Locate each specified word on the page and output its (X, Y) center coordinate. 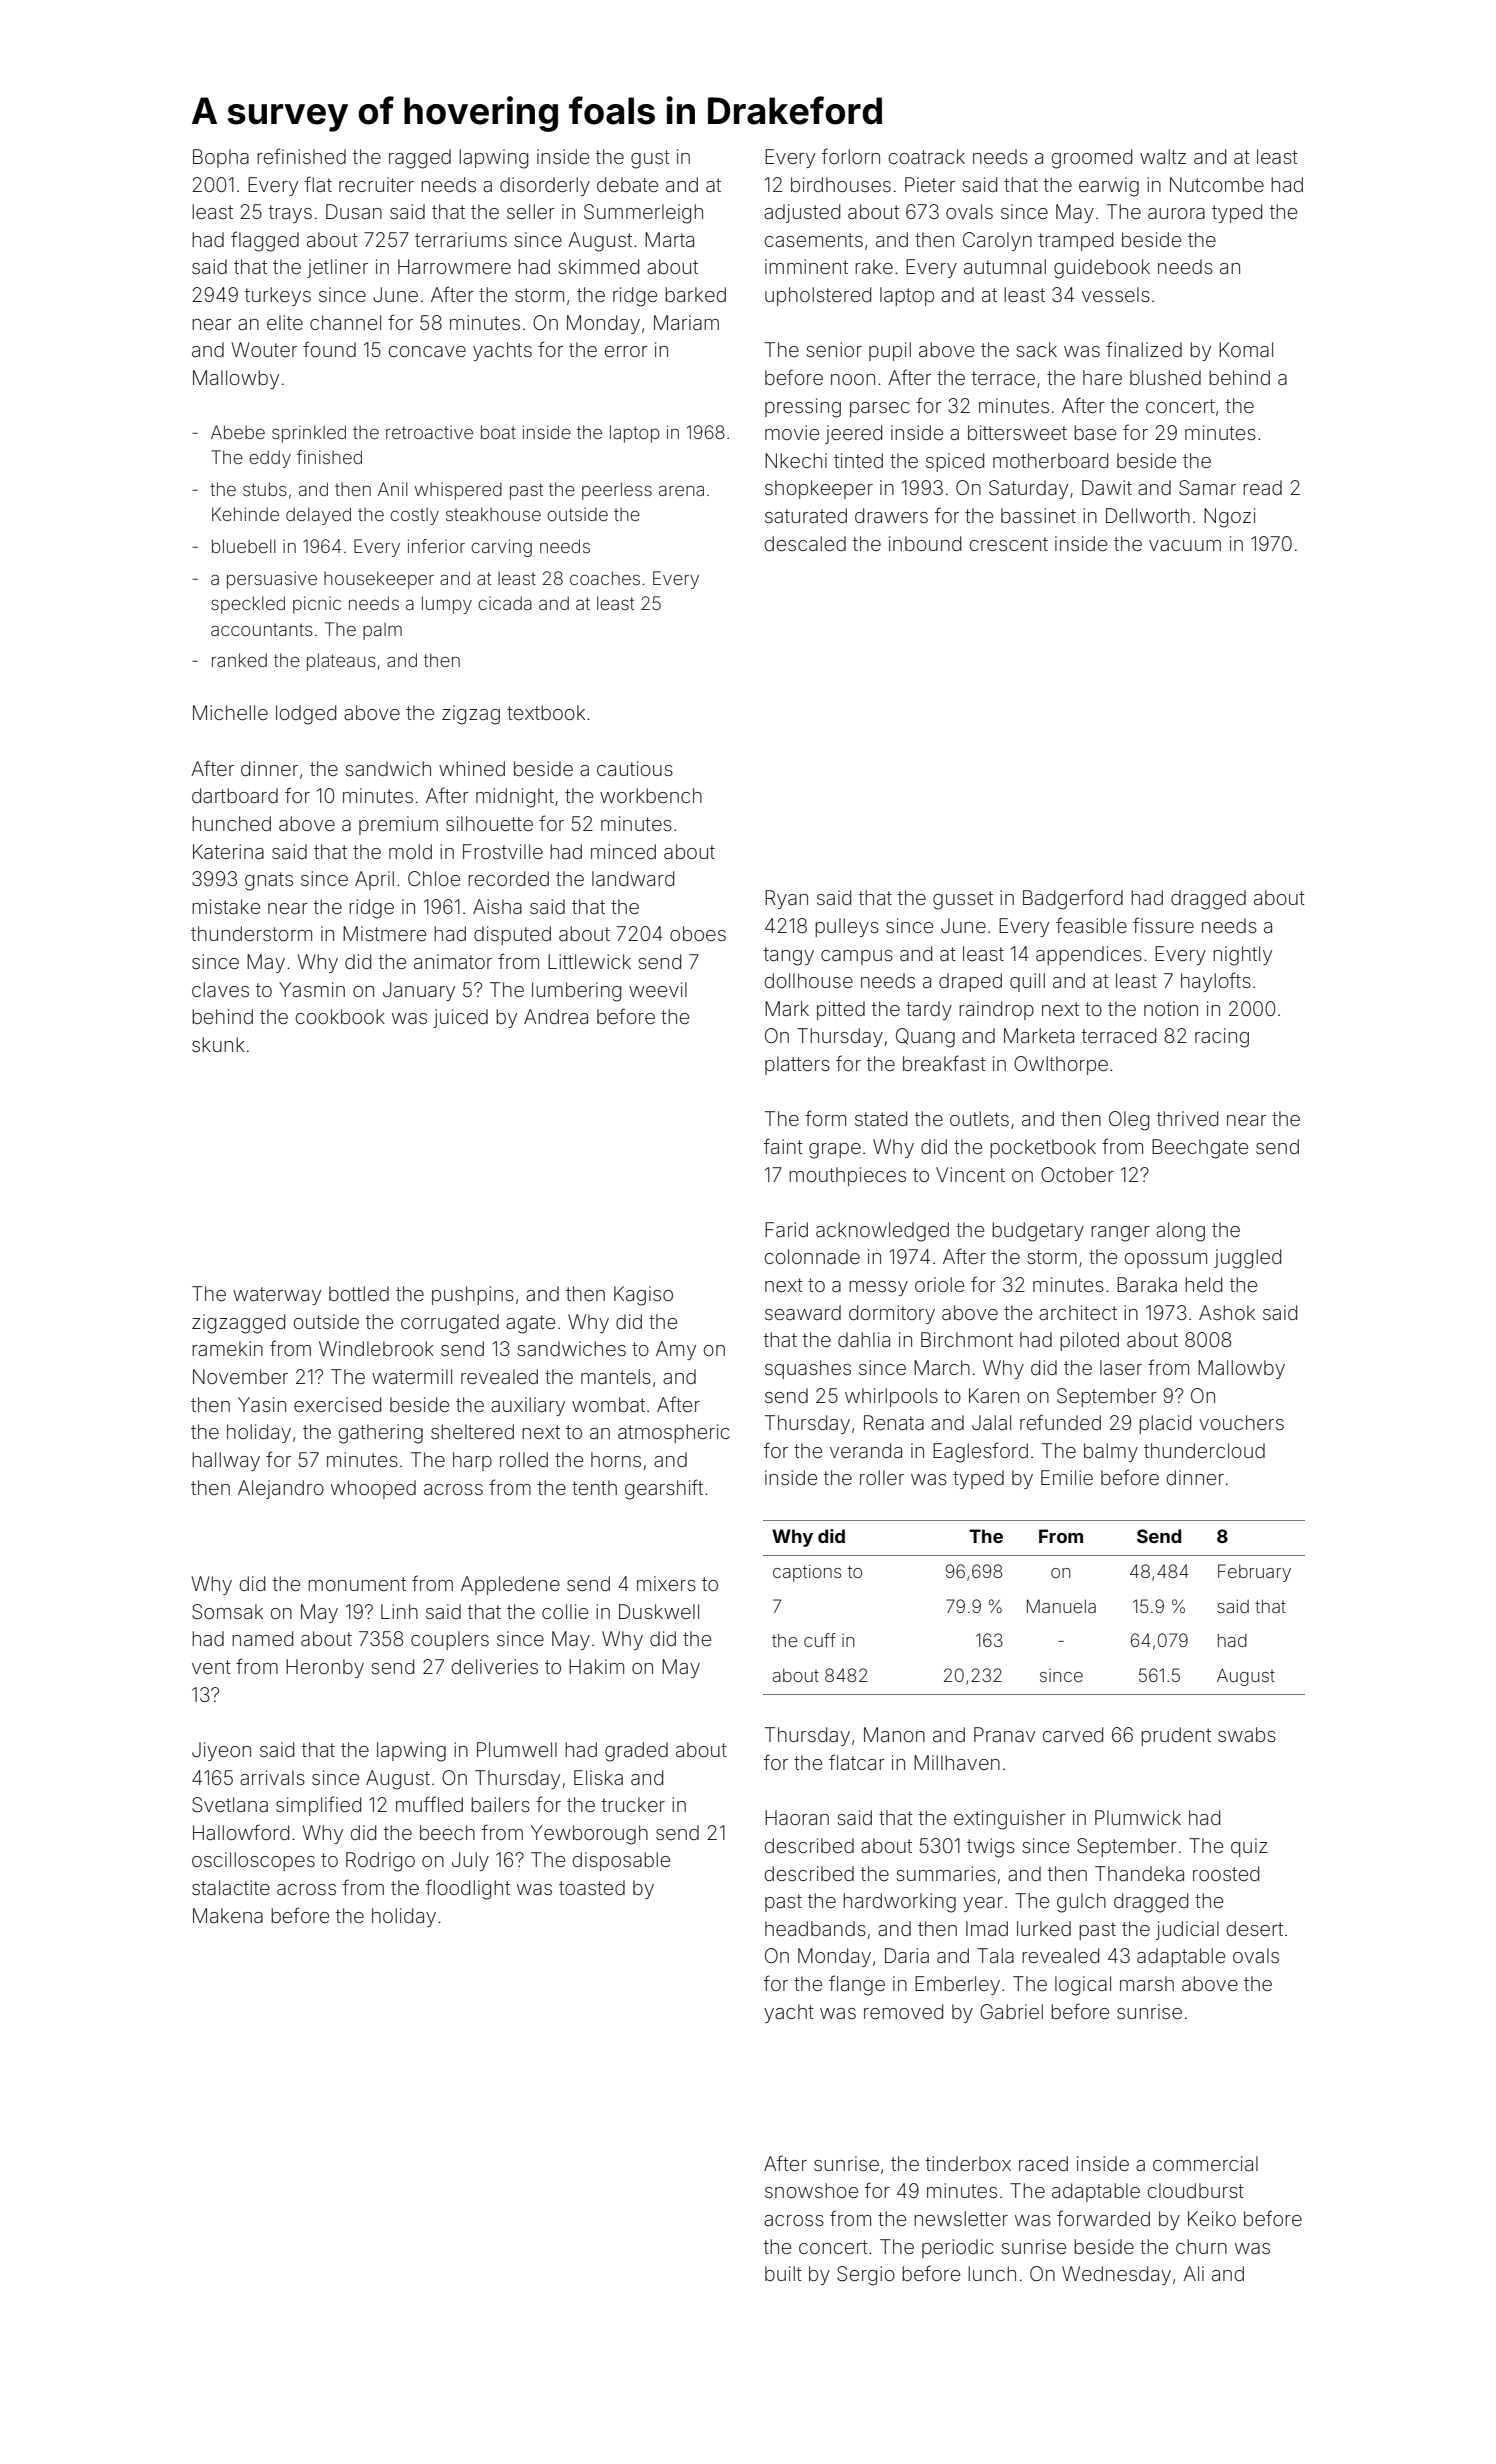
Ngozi (1229, 518)
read (1262, 487)
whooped (373, 1489)
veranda (866, 1450)
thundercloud (1204, 1450)
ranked (239, 660)
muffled (429, 1804)
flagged (265, 241)
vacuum (1185, 545)
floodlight (468, 1889)
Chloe (434, 878)
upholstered (818, 296)
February (1254, 1573)
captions (807, 1573)
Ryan (786, 899)
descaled (805, 543)
